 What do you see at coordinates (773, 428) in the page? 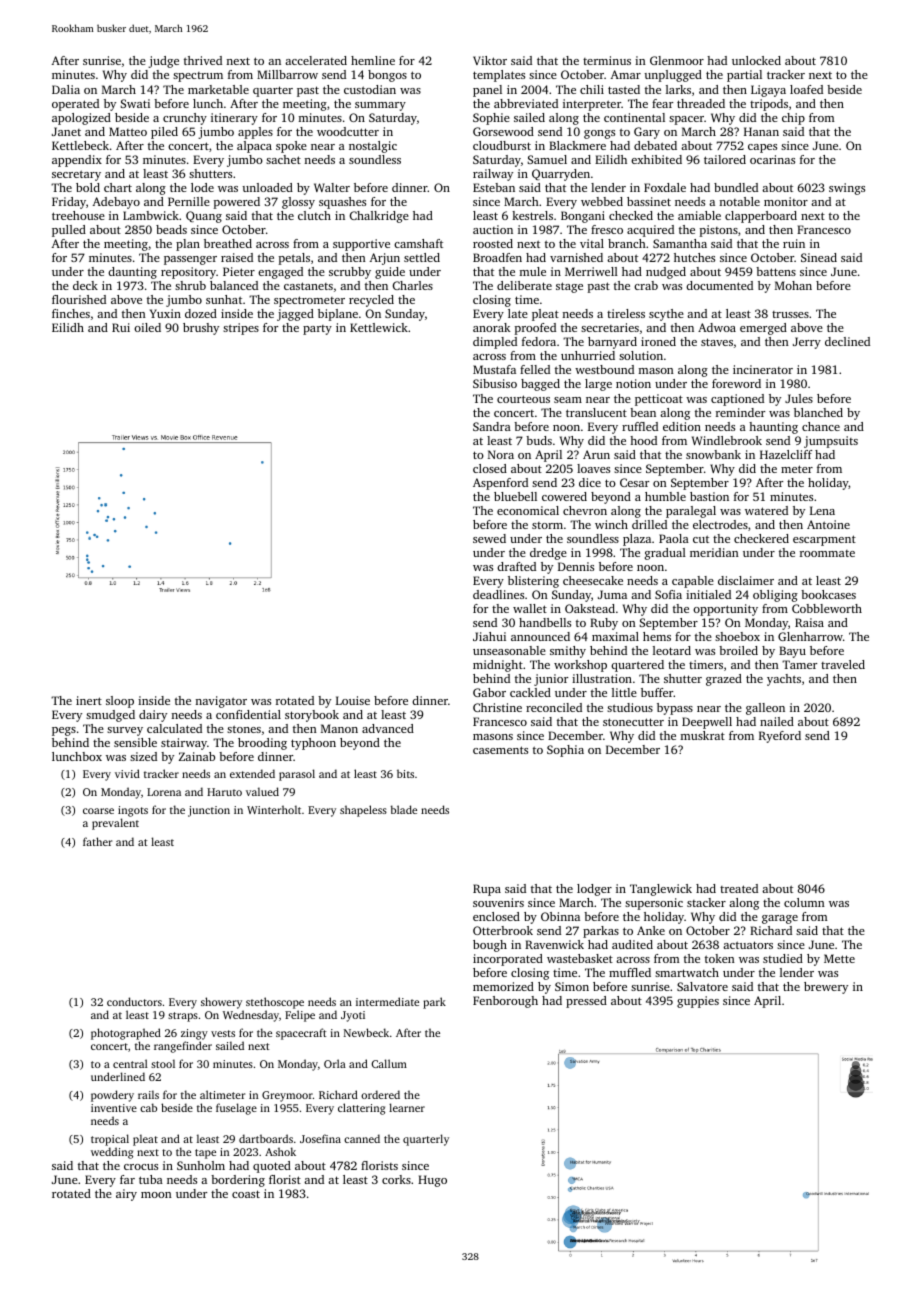
I see `haunting` at bounding box center [773, 428].
